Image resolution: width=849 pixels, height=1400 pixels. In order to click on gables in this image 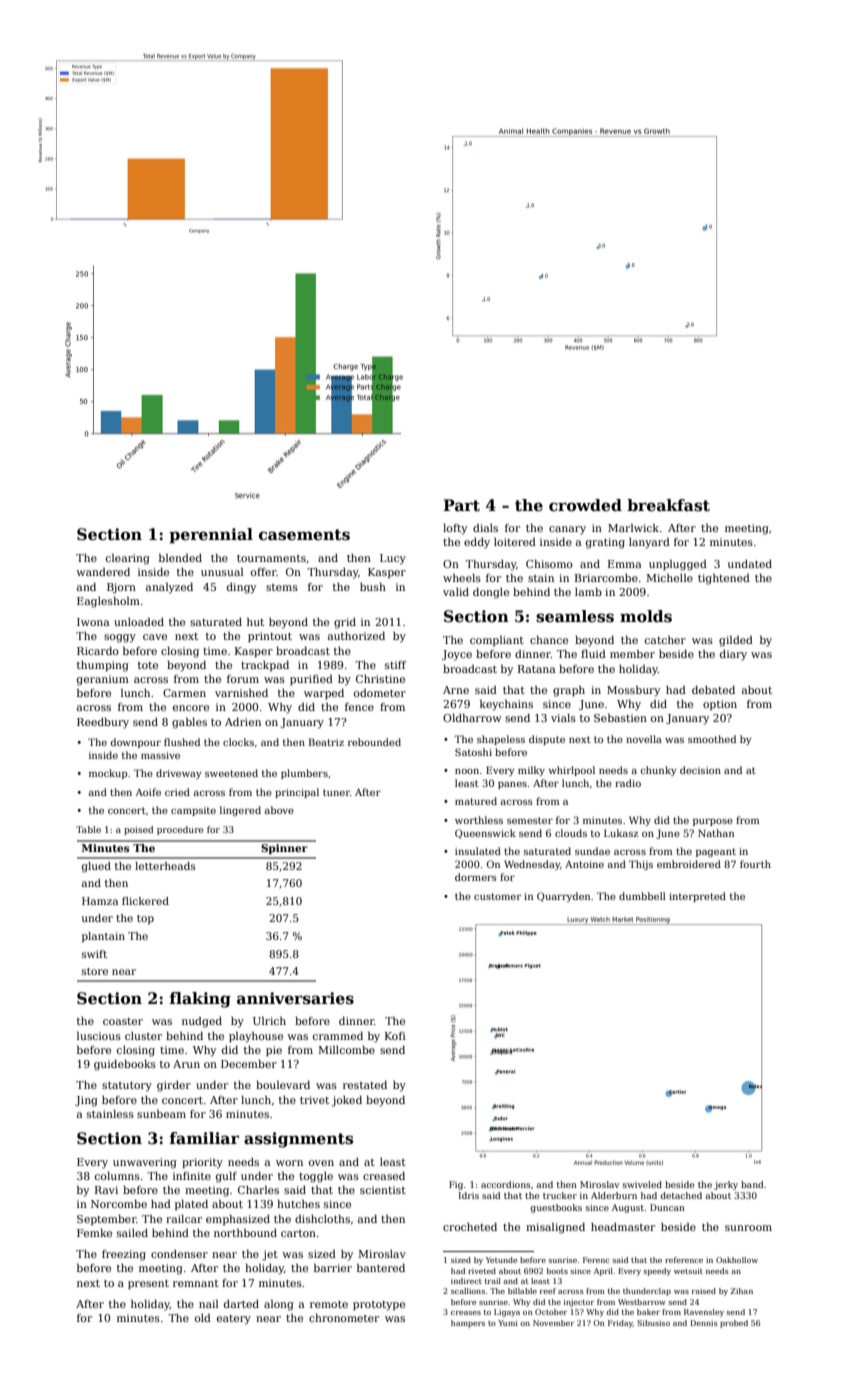, I will do `click(189, 723)`.
